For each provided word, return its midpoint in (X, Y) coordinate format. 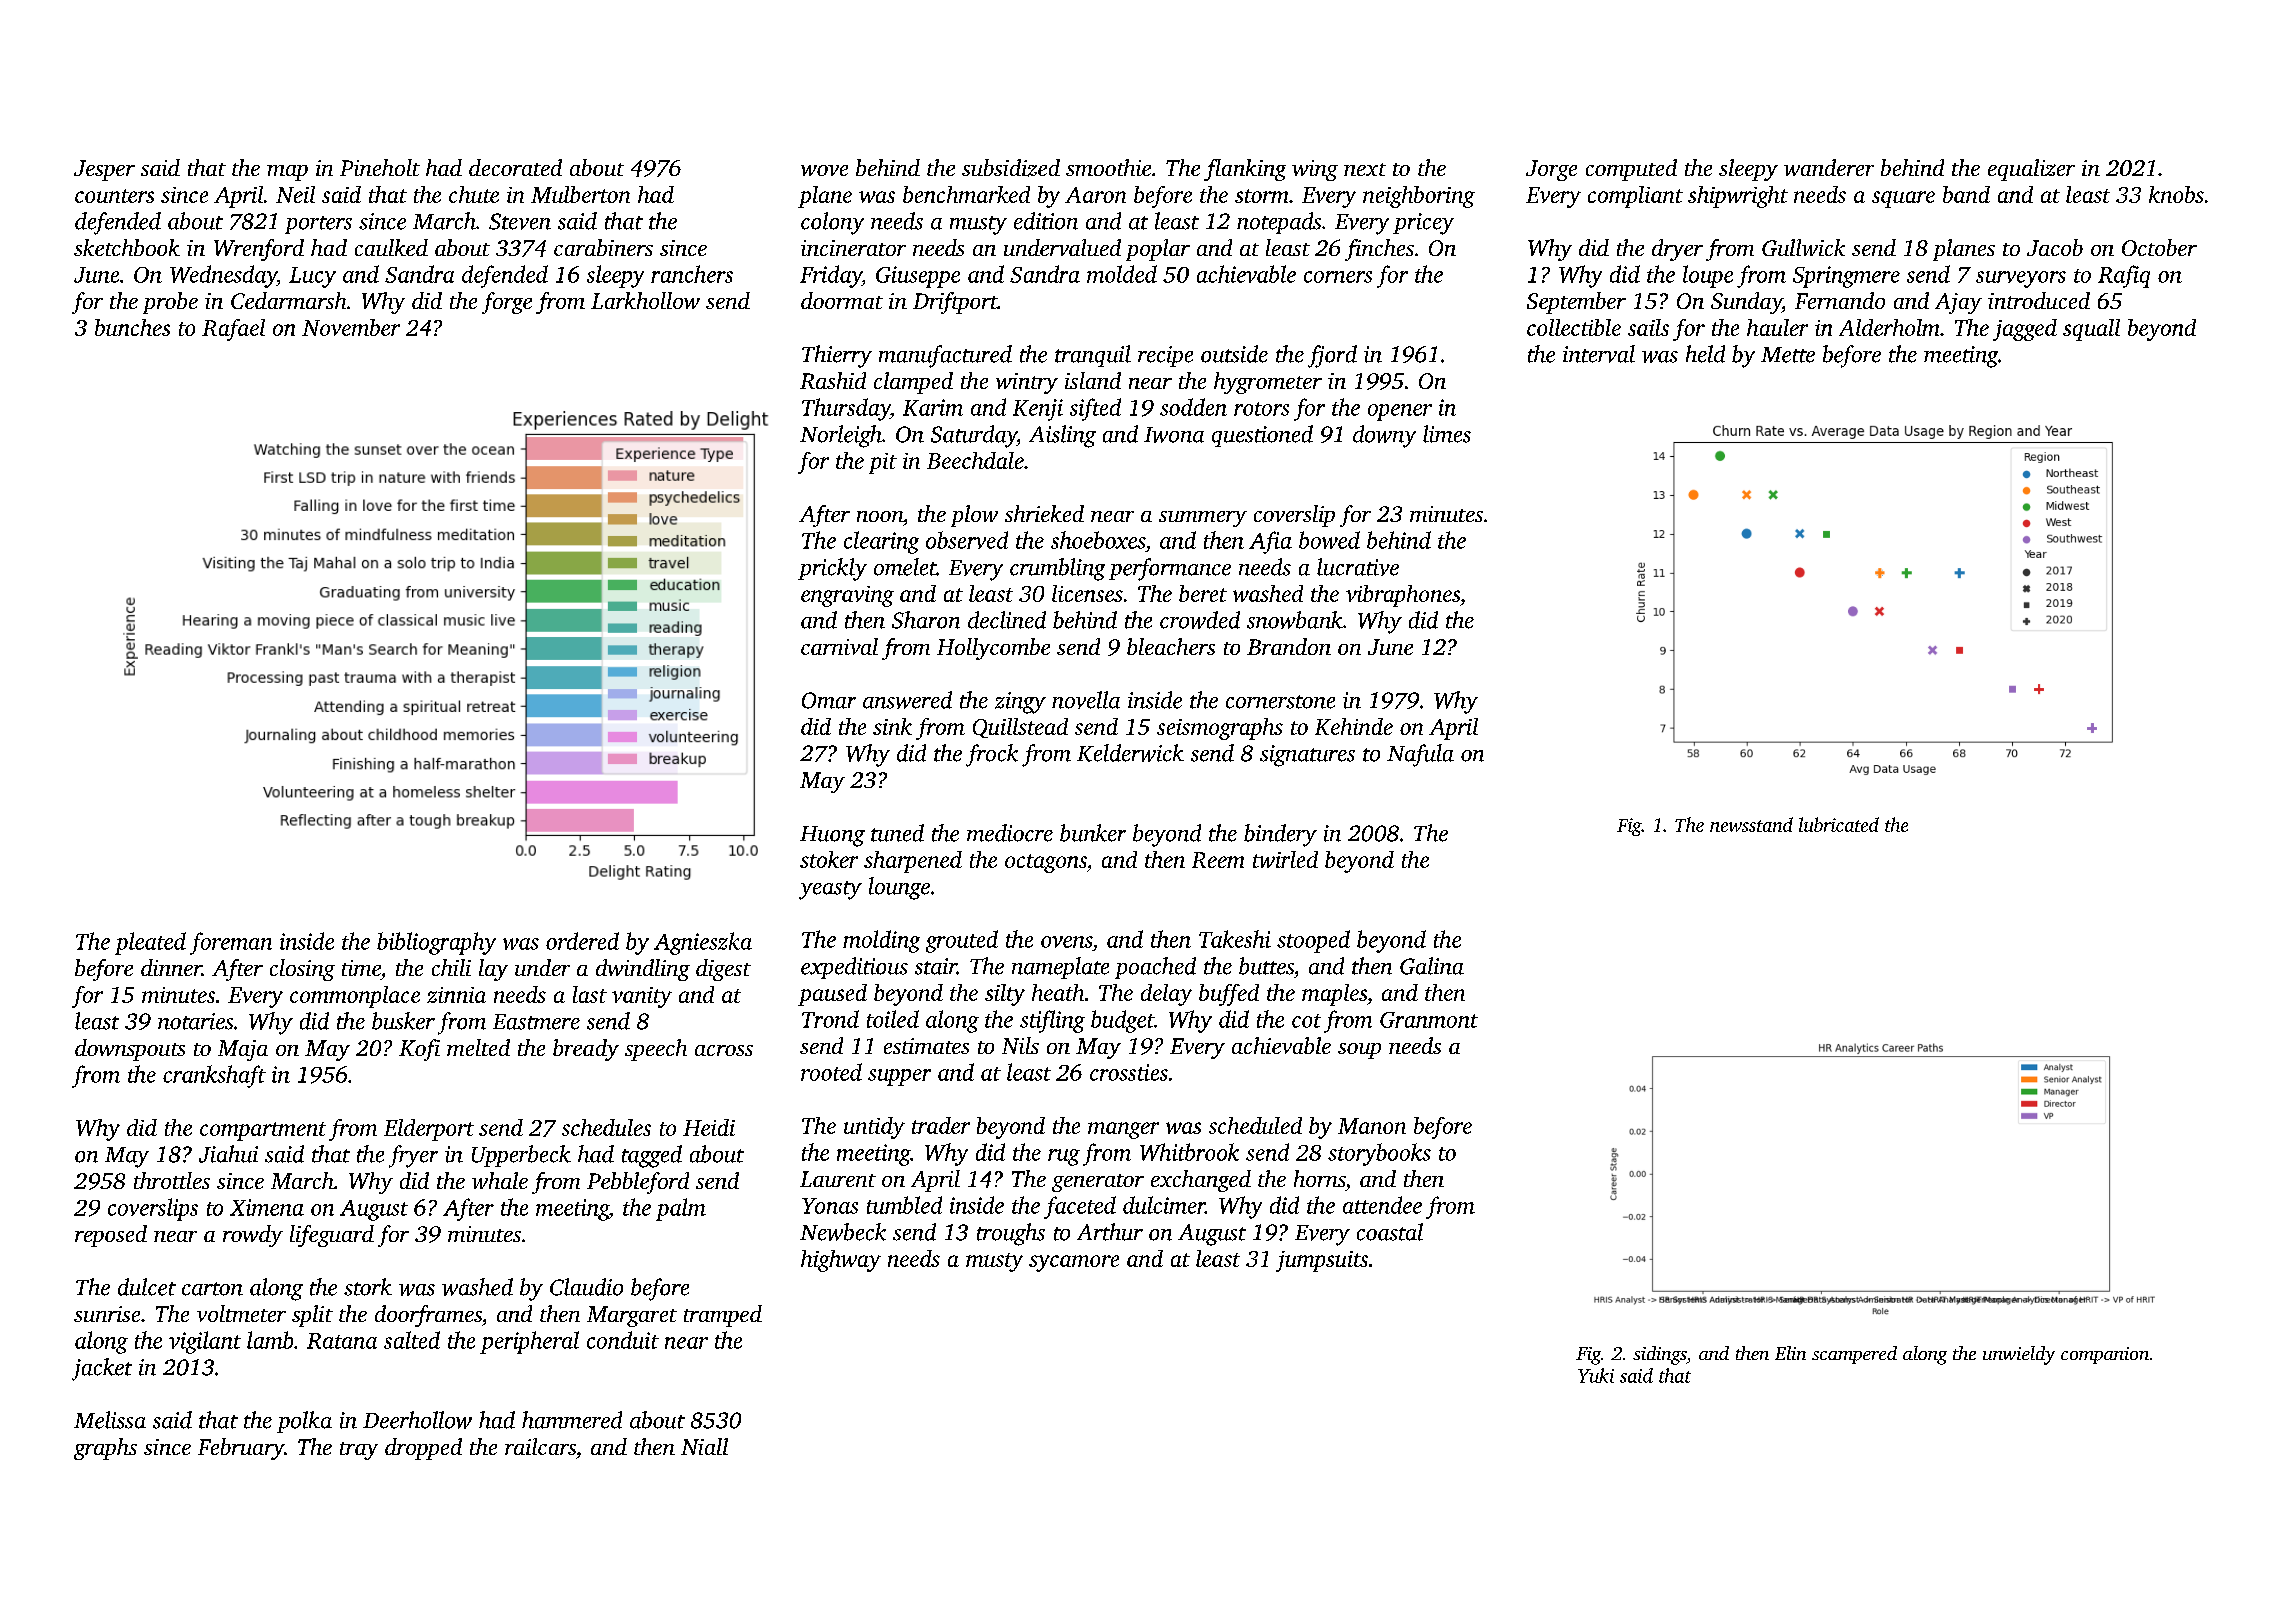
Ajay (1958, 303)
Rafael (233, 330)
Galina (1432, 966)
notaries (195, 1021)
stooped (1313, 941)
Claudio (586, 1287)
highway (841, 1261)
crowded (1200, 620)
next (1365, 169)
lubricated (1839, 824)
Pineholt (380, 167)
